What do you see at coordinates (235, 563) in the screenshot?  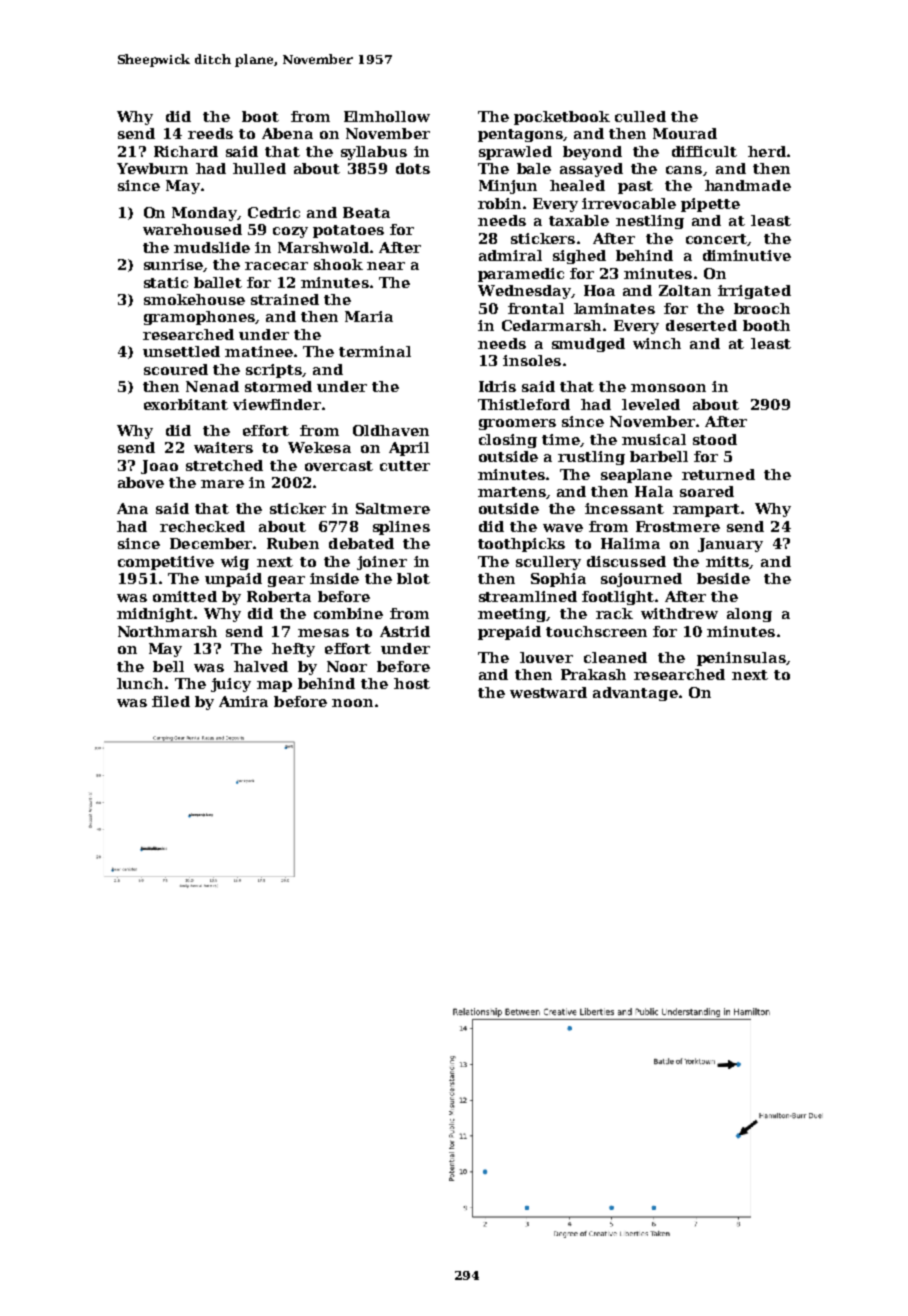 I see `wig` at bounding box center [235, 563].
